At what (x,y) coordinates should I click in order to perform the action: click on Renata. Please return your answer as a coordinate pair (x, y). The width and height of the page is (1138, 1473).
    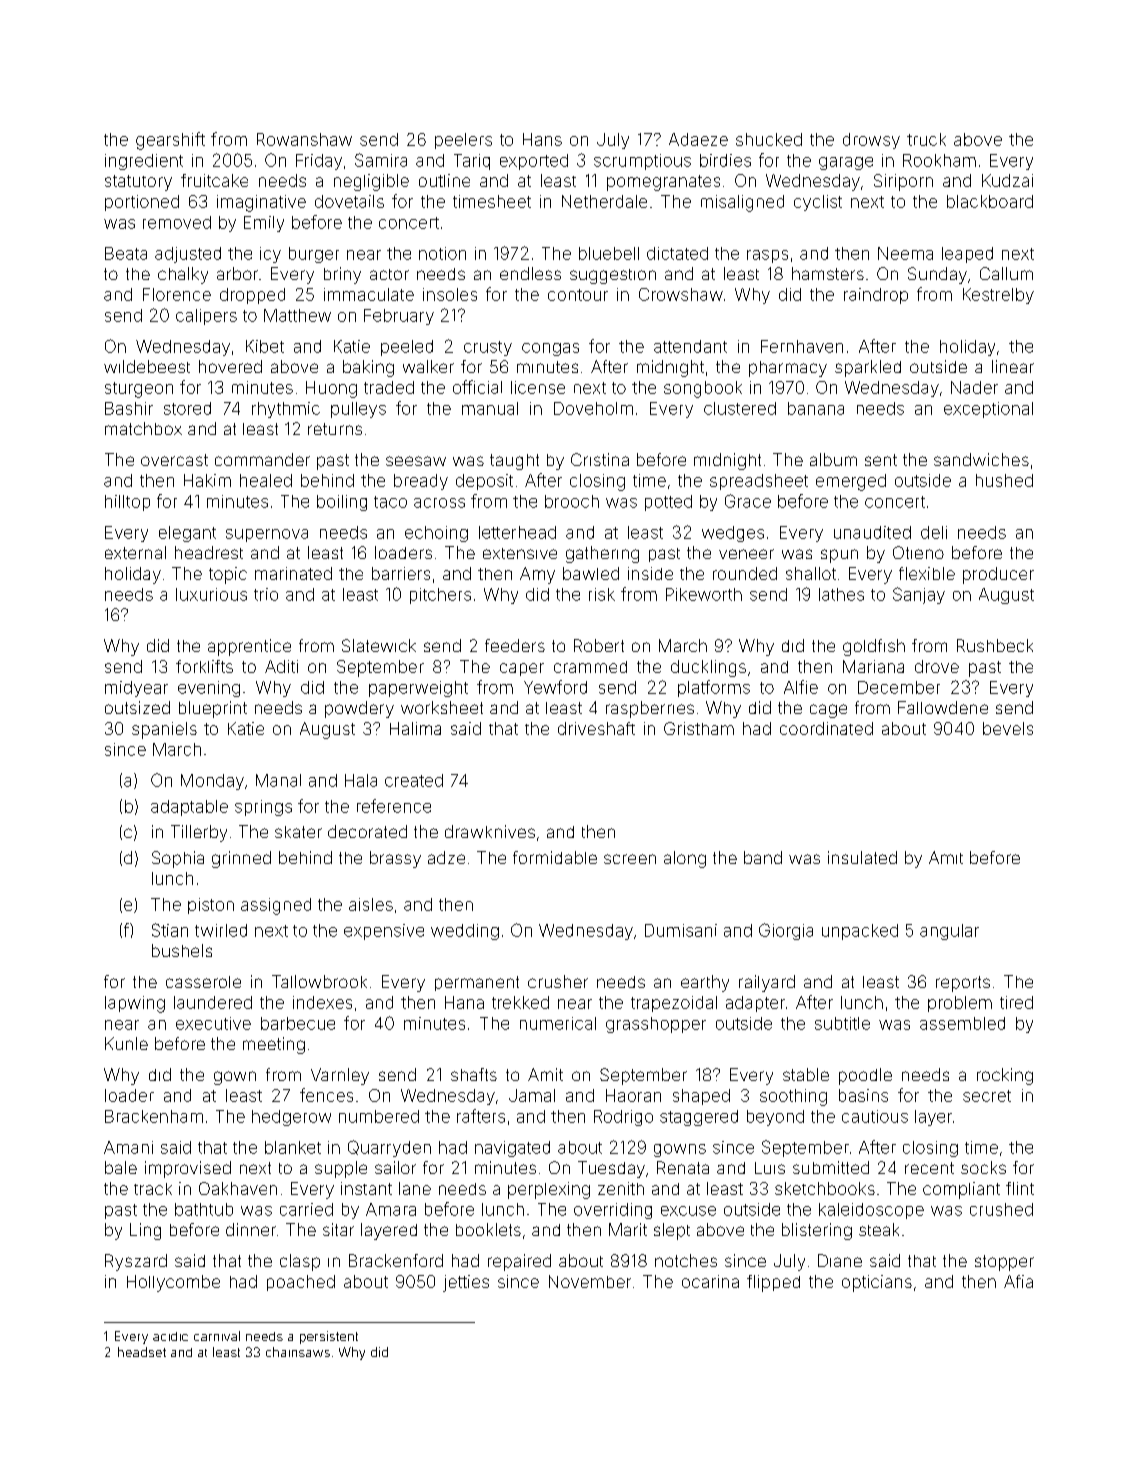
    Looking at the image, I should click on (683, 1167).
